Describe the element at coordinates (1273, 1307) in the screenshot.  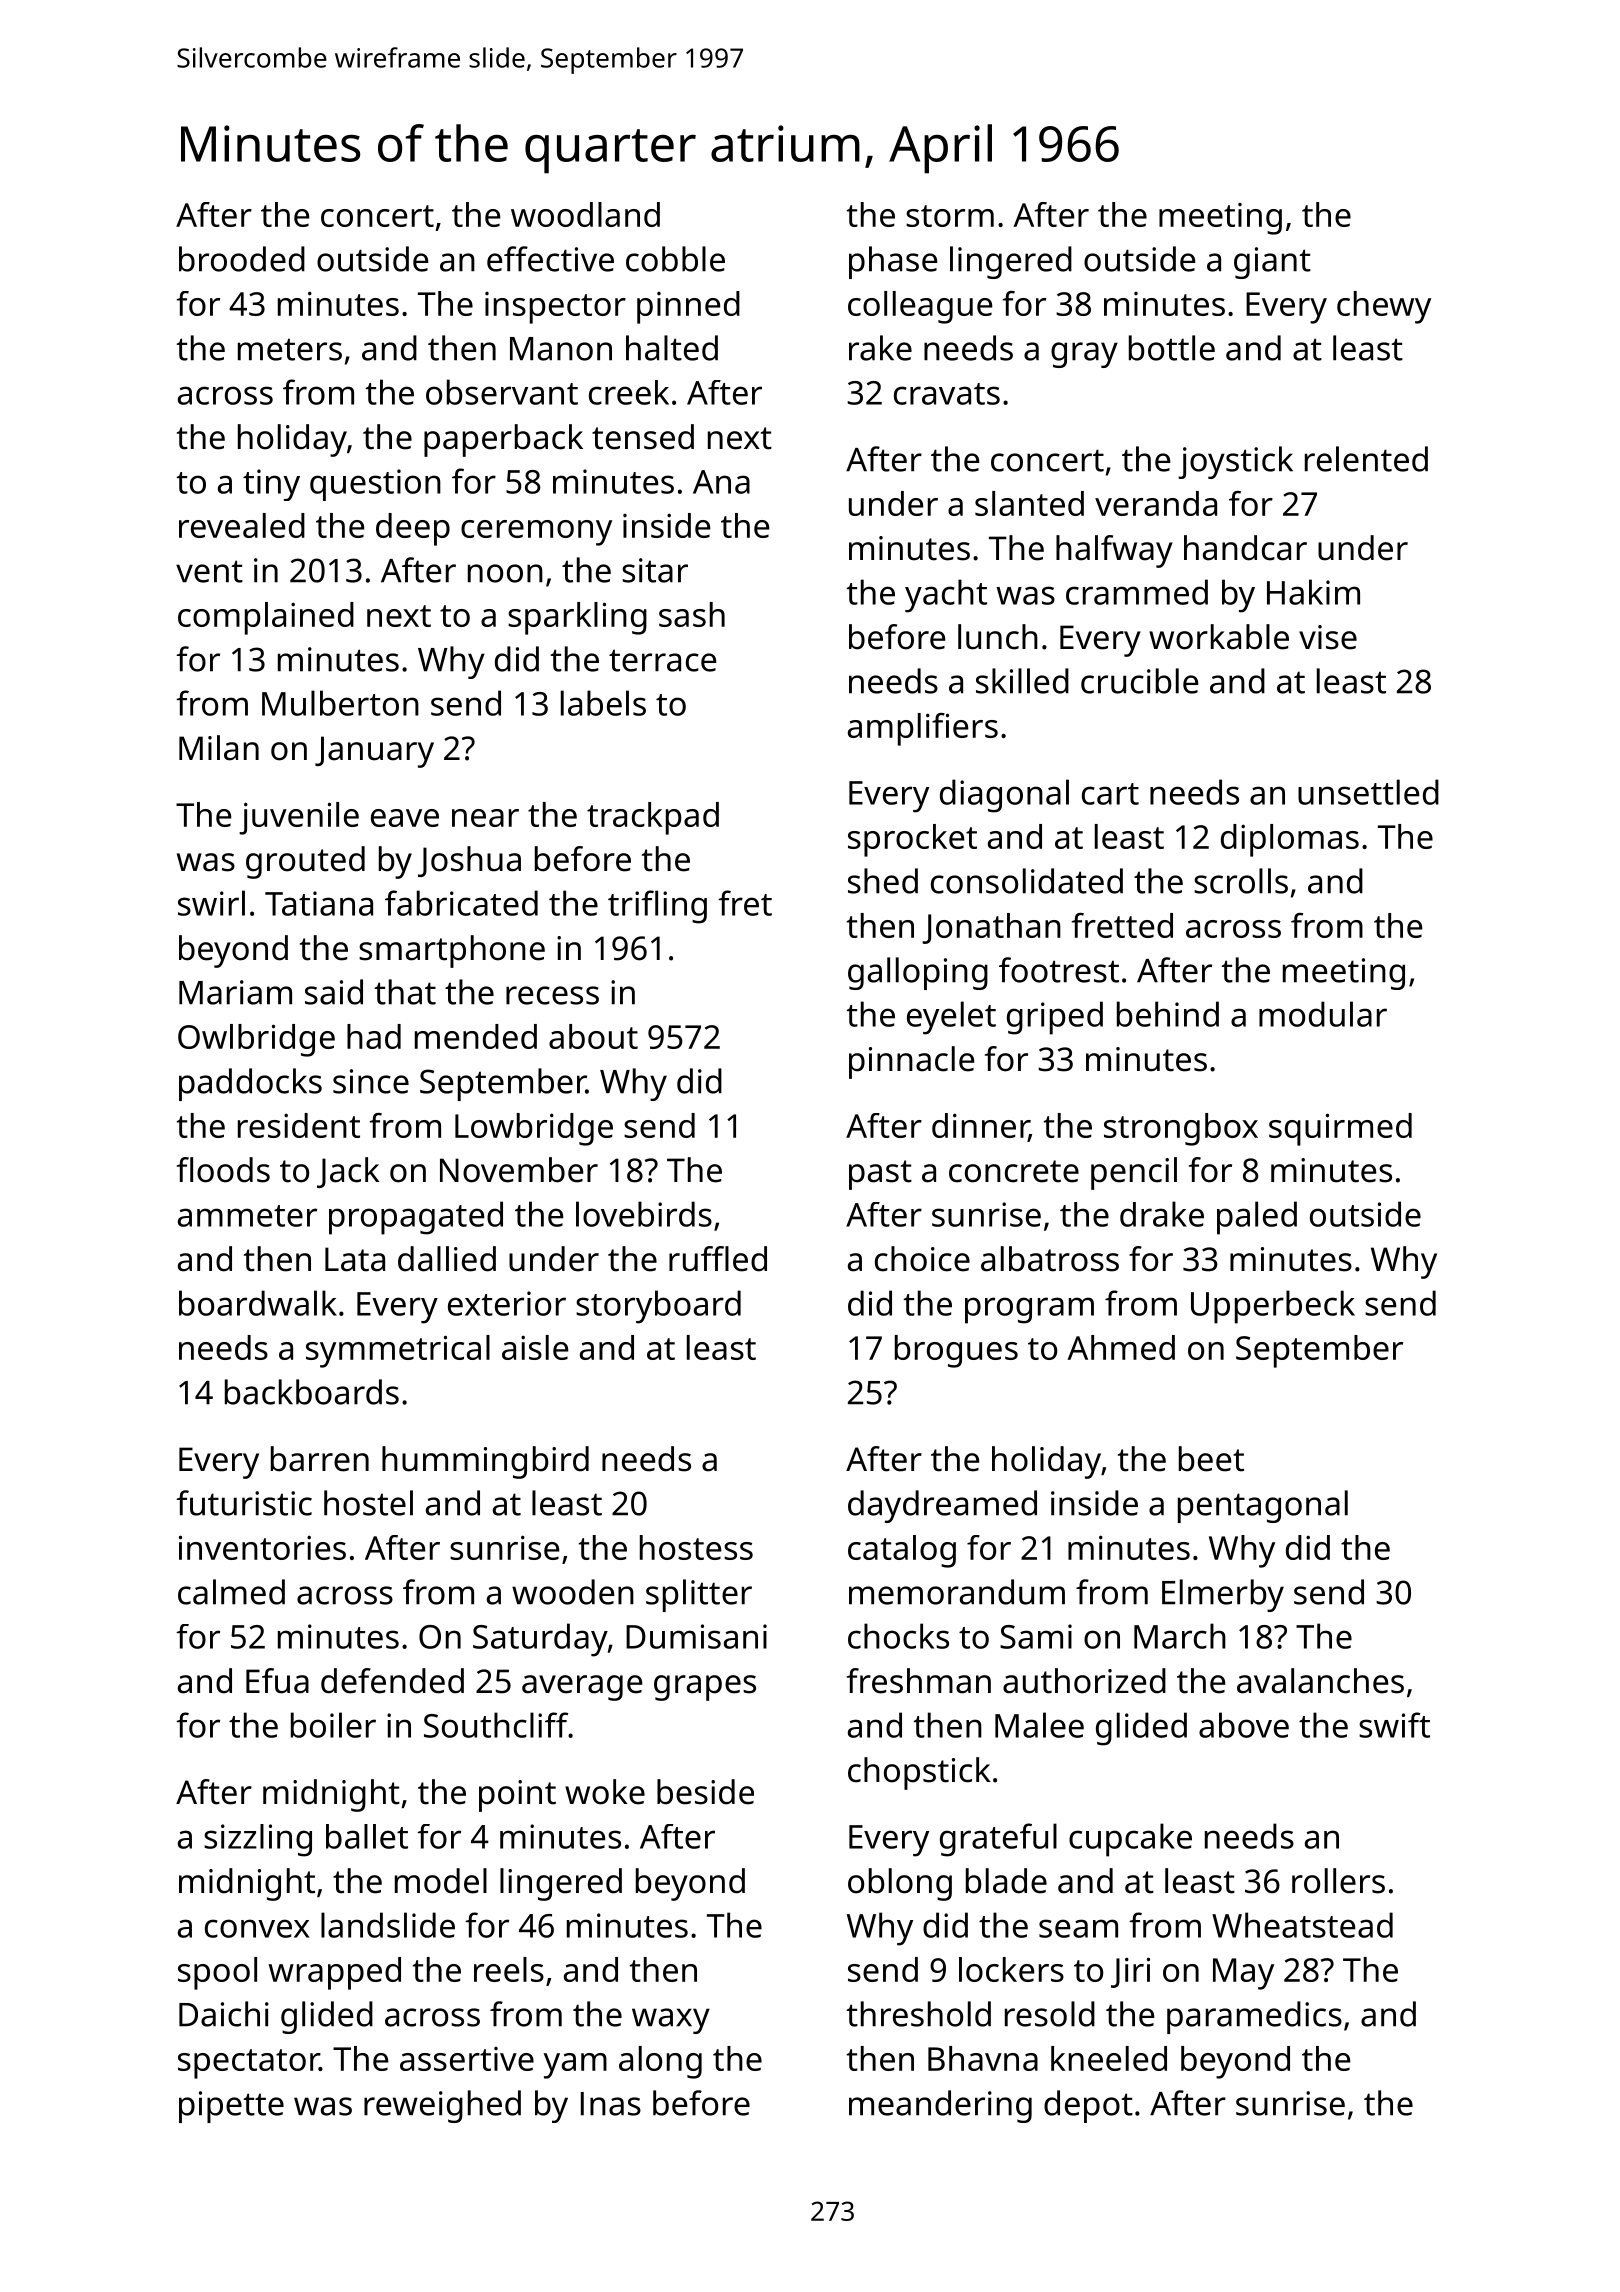
I see `Upperbeck` at that location.
